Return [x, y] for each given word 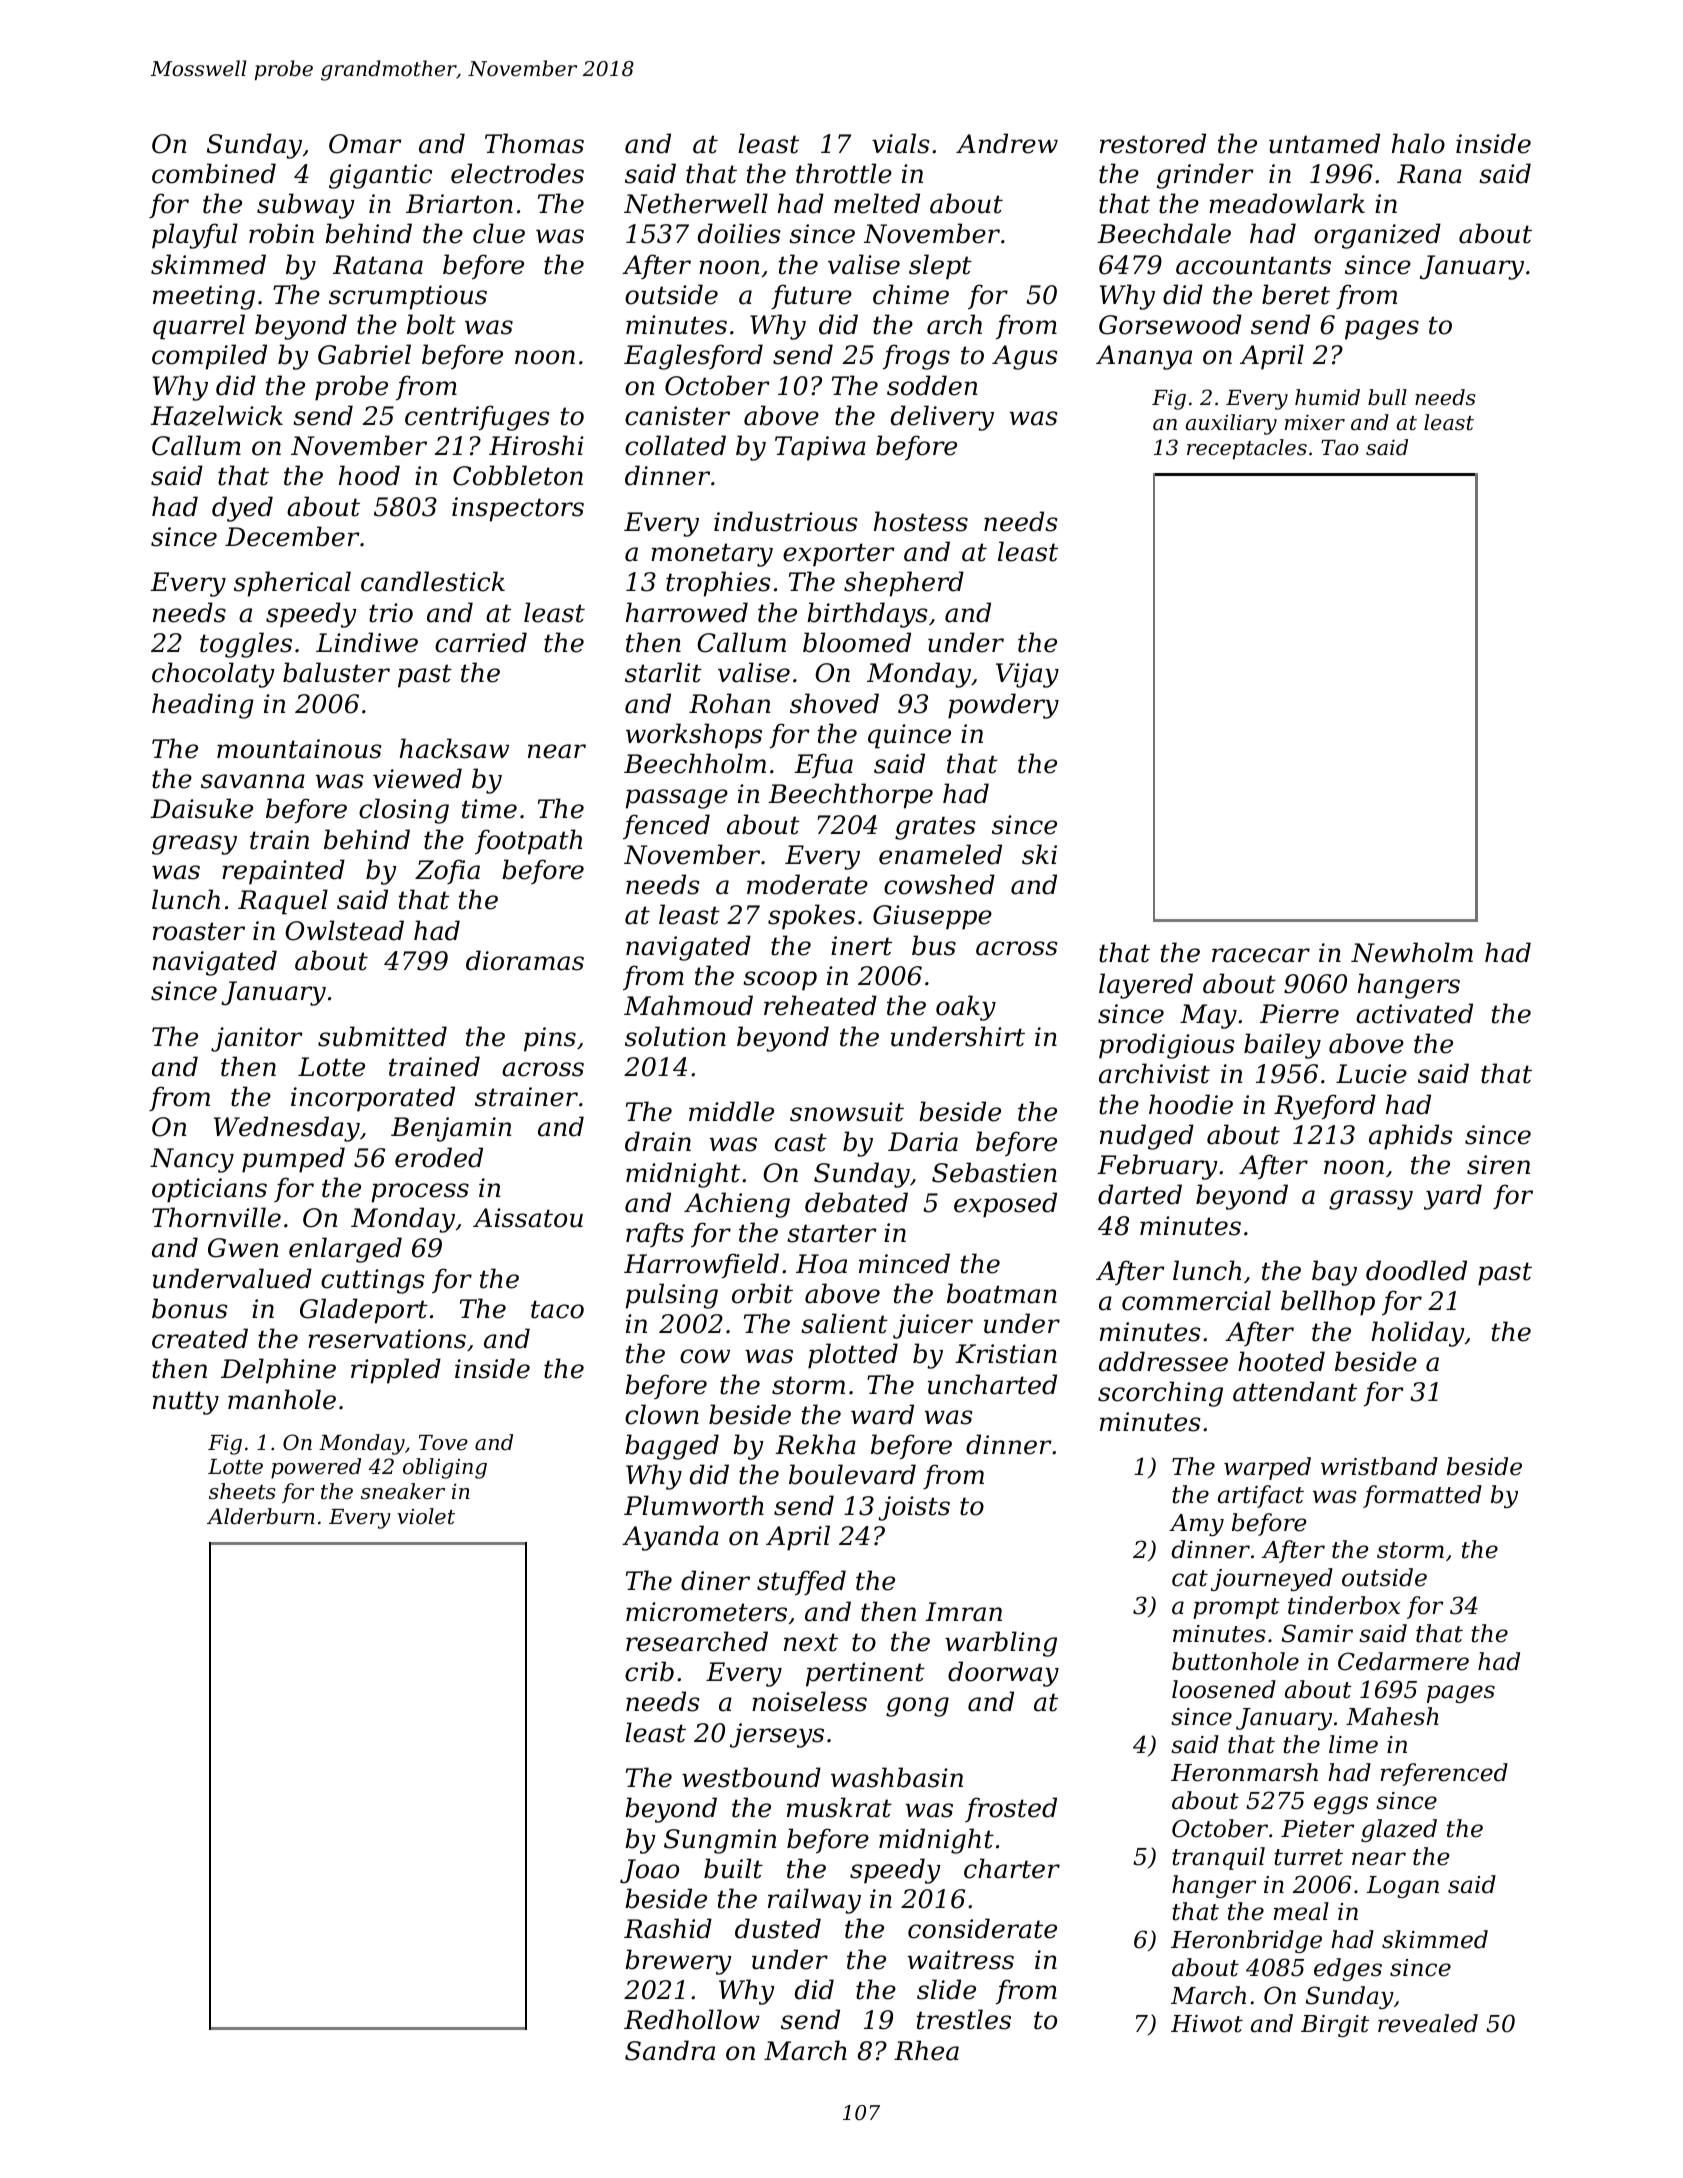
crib [649, 1671]
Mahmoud [688, 1005]
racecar [1261, 955]
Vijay [1027, 675]
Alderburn [261, 1516]
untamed [1324, 143]
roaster [199, 931]
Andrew [1007, 143]
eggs [1341, 1805]
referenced [1444, 1774]
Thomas [534, 143]
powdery [1003, 706]
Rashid [668, 1928]
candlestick [433, 581]
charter [1012, 1868]
